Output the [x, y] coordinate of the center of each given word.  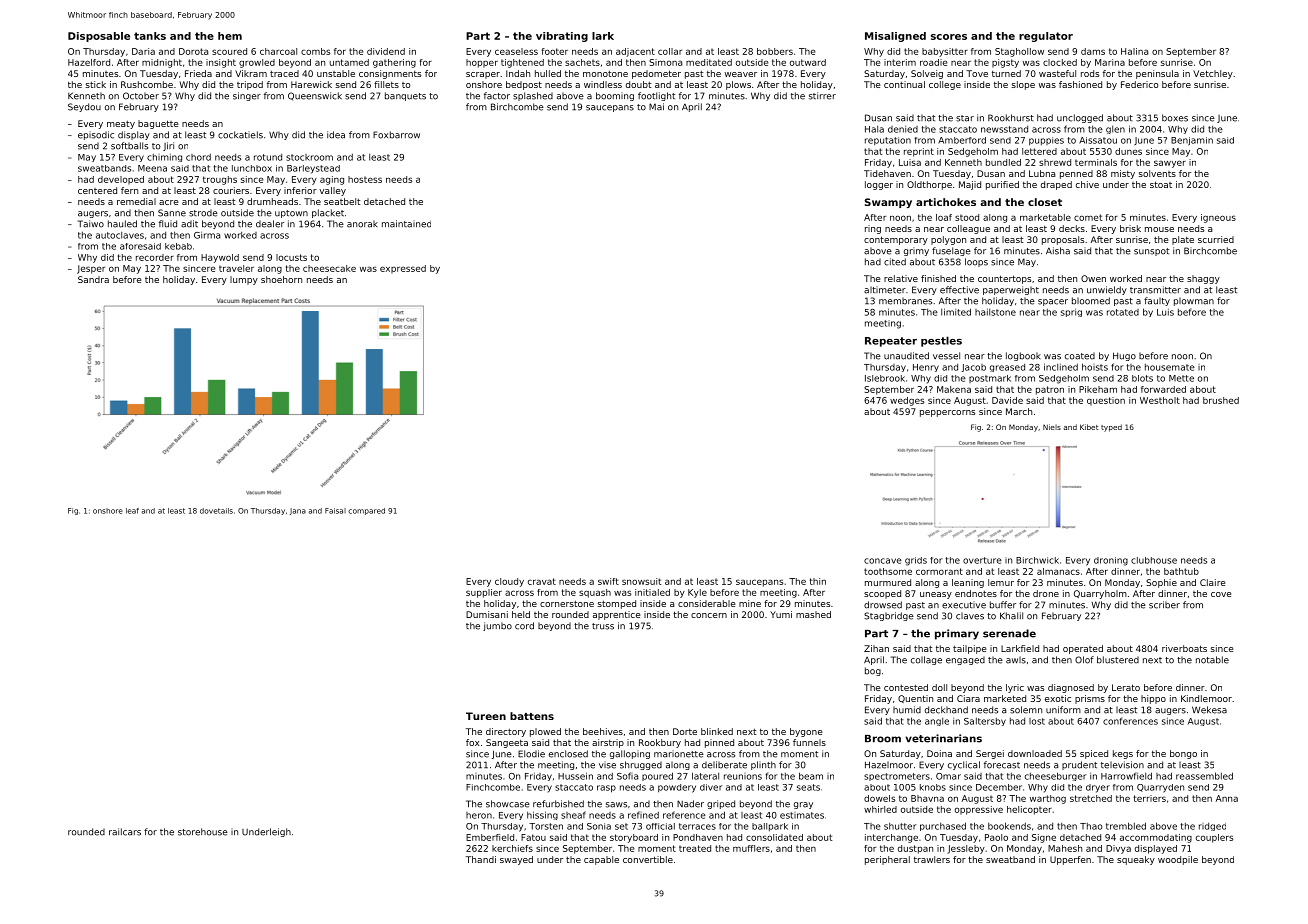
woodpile [1178, 860]
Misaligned [895, 37]
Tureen [486, 716]
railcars [125, 832]
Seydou [84, 107]
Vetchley [1213, 74]
